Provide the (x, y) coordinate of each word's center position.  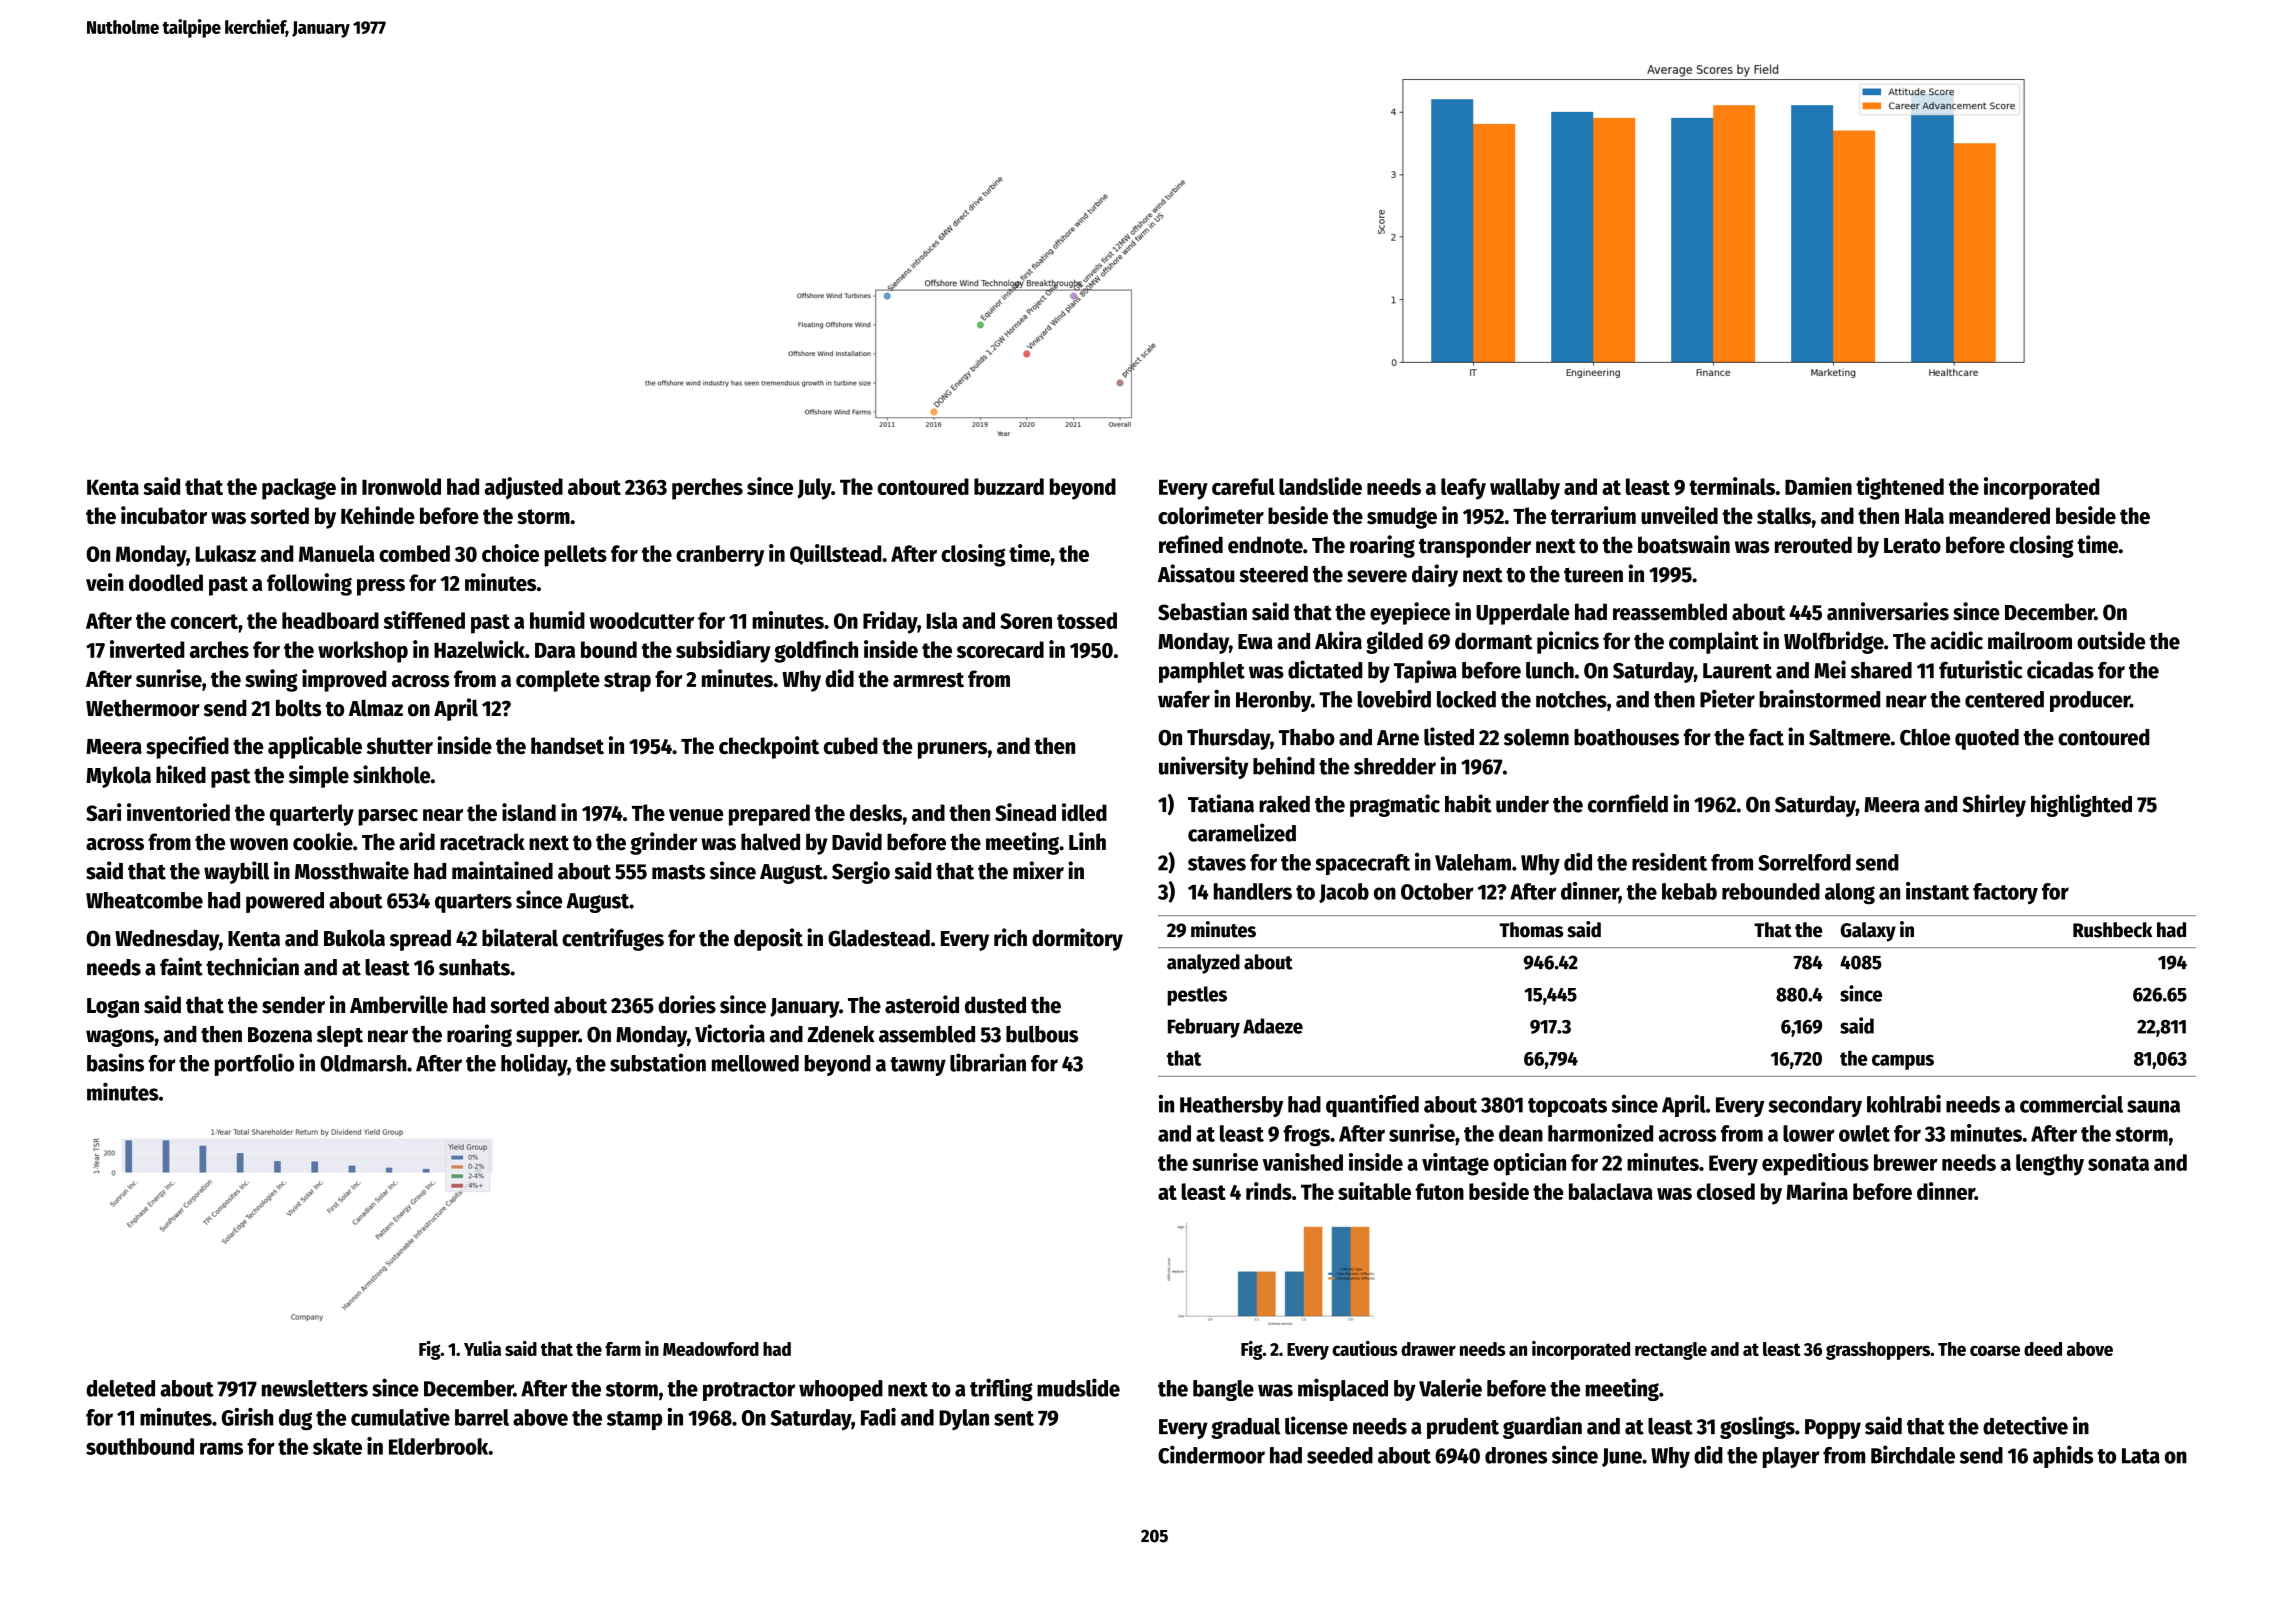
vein (105, 582)
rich (1010, 937)
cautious (1365, 1348)
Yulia (482, 1348)
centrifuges (613, 939)
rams (221, 1448)
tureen (1593, 575)
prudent (1463, 1428)
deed (2043, 1349)
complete (558, 681)
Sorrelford (1804, 862)
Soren (1026, 621)
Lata (2141, 1456)
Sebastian (1202, 611)
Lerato (1912, 546)
